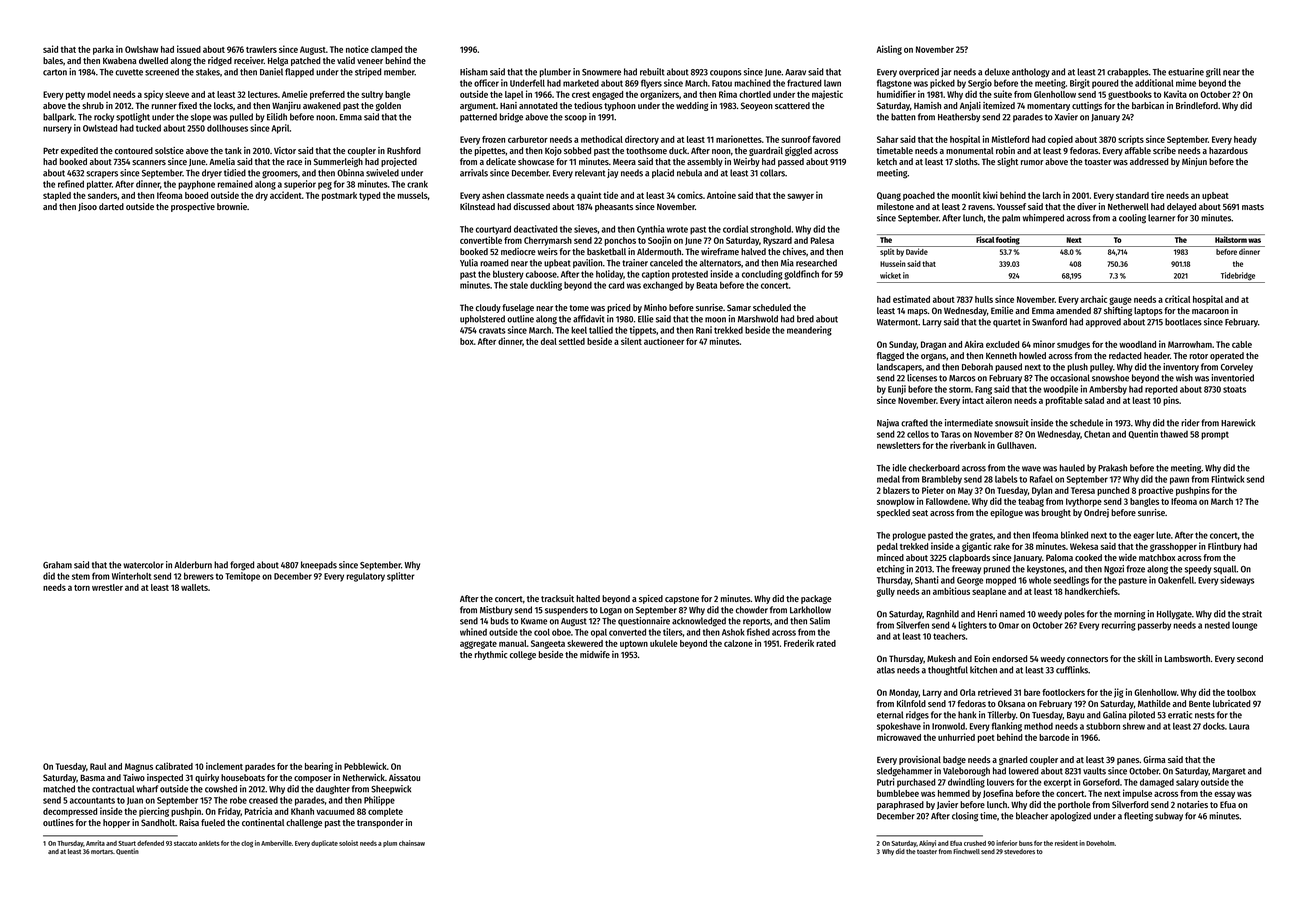 The image size is (1308, 924). I want to click on rumor, so click(1032, 162).
